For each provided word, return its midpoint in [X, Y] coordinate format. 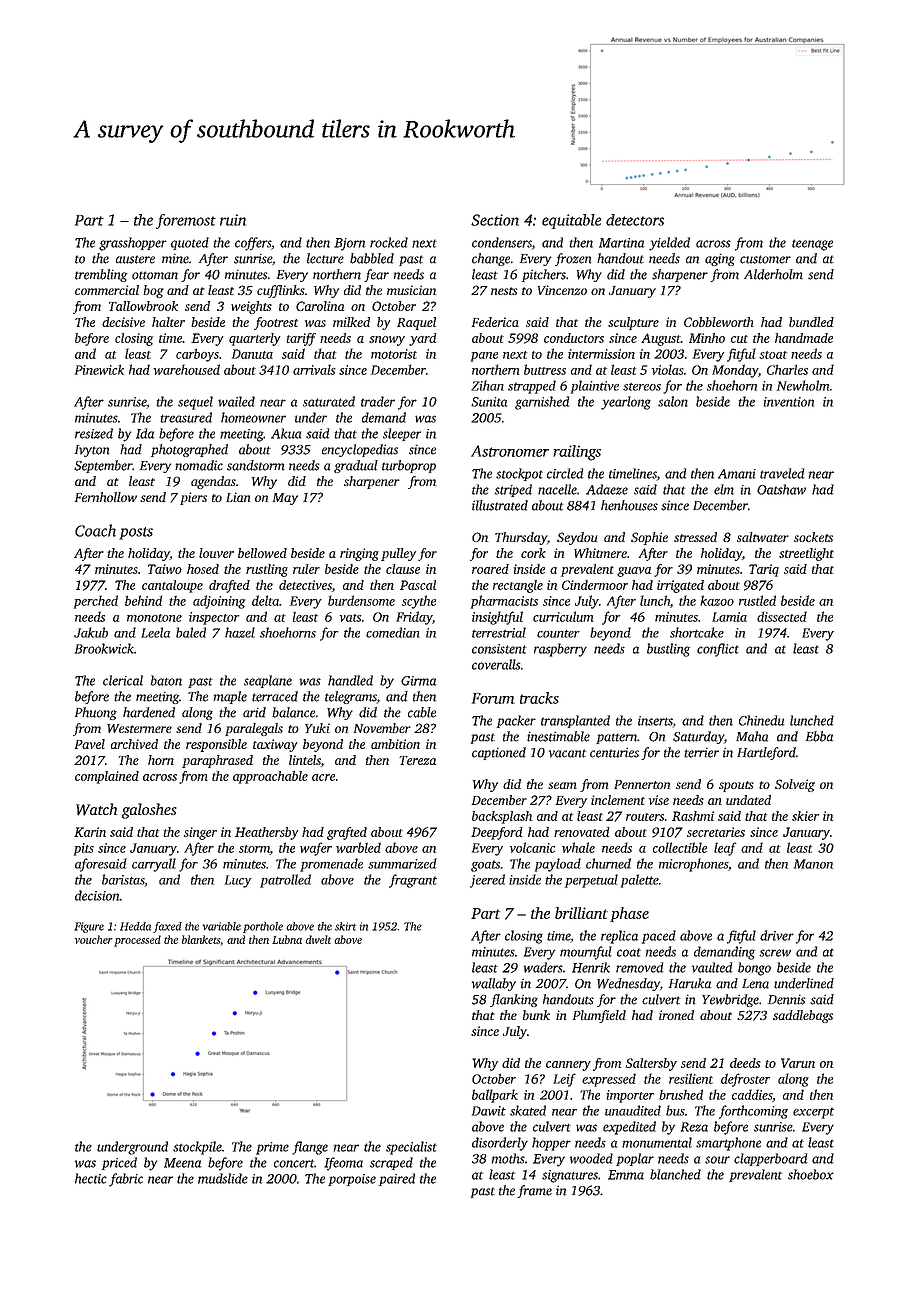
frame [534, 1191]
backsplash [502, 817]
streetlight [806, 554]
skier [805, 816]
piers [193, 498]
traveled [782, 473]
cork [533, 553]
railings [577, 453]
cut [739, 339]
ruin [233, 220]
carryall [154, 865]
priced [119, 1163]
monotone [154, 618]
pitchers [544, 275]
